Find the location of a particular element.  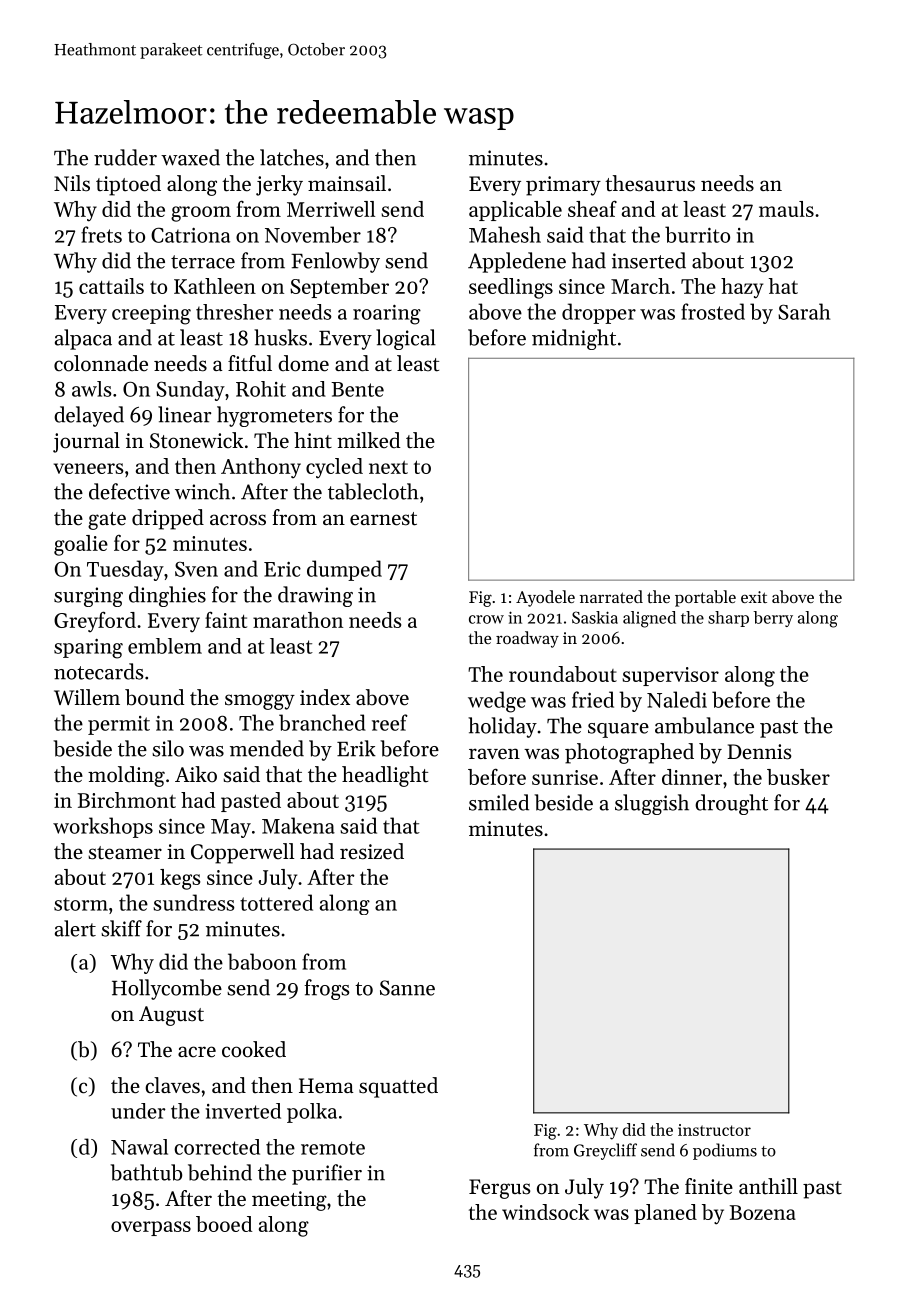

meeting is located at coordinates (289, 1201).
